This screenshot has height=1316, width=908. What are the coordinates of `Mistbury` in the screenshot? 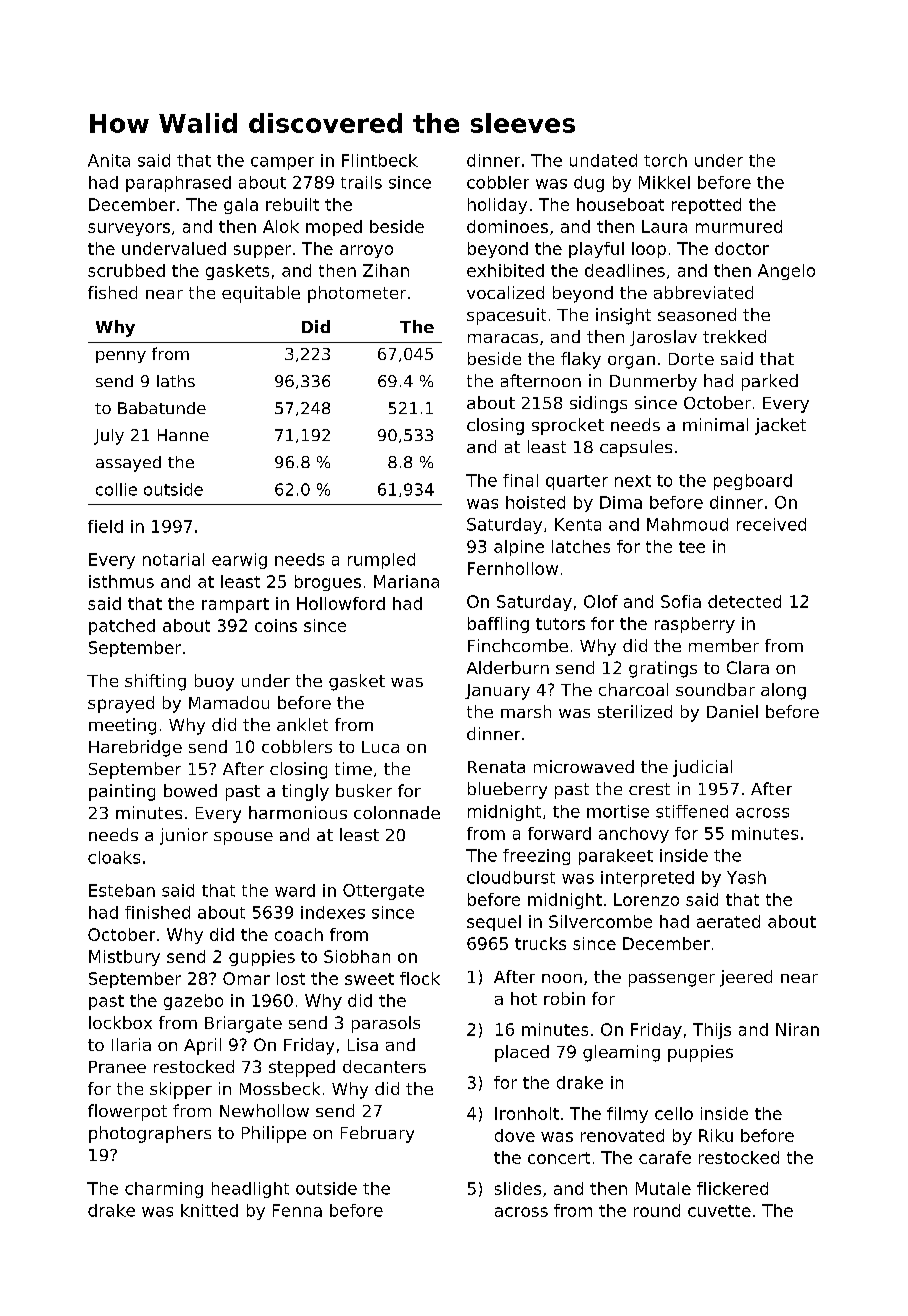 It's located at (124, 958).
